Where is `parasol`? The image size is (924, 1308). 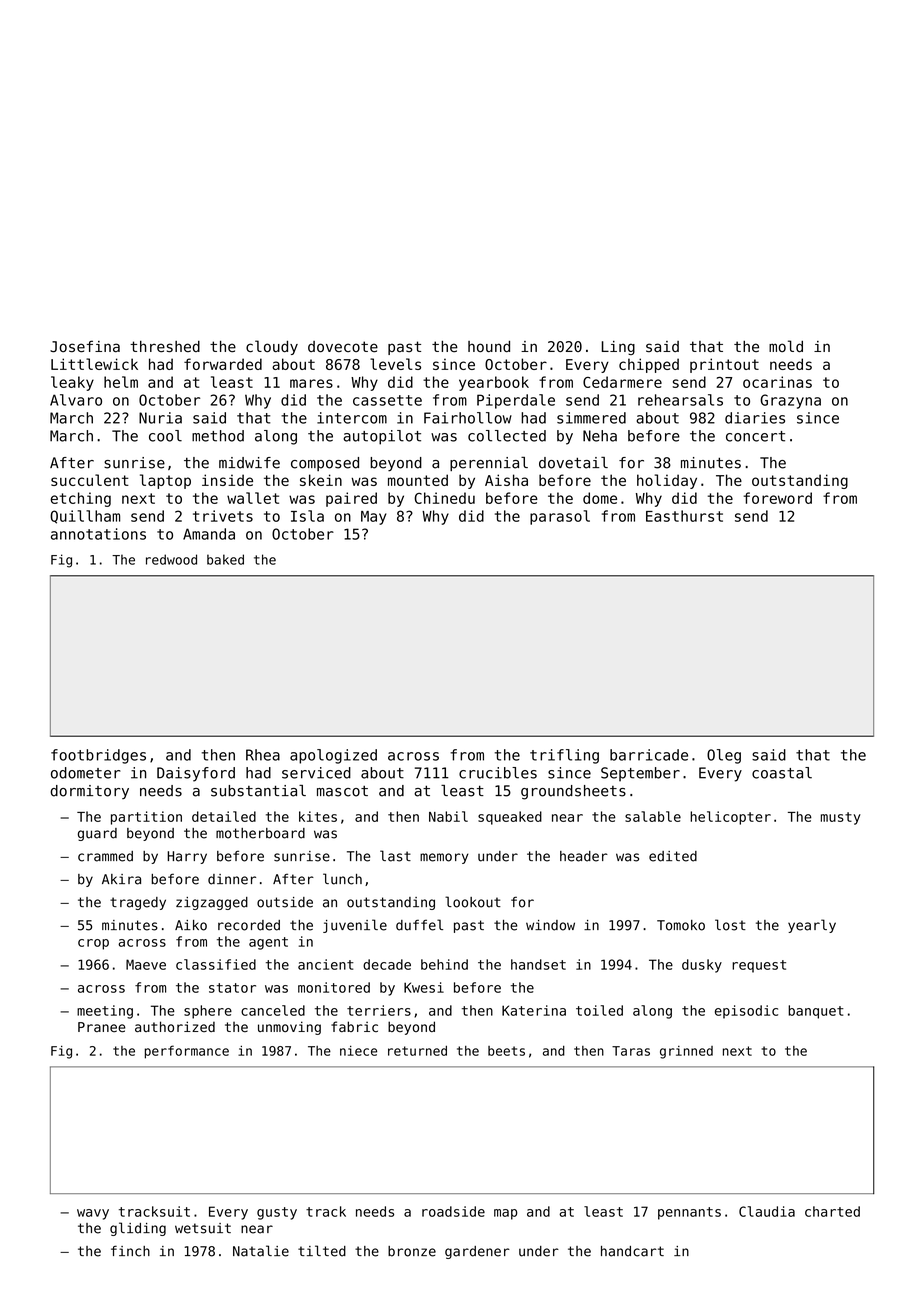
parasol is located at coordinates (560, 517).
